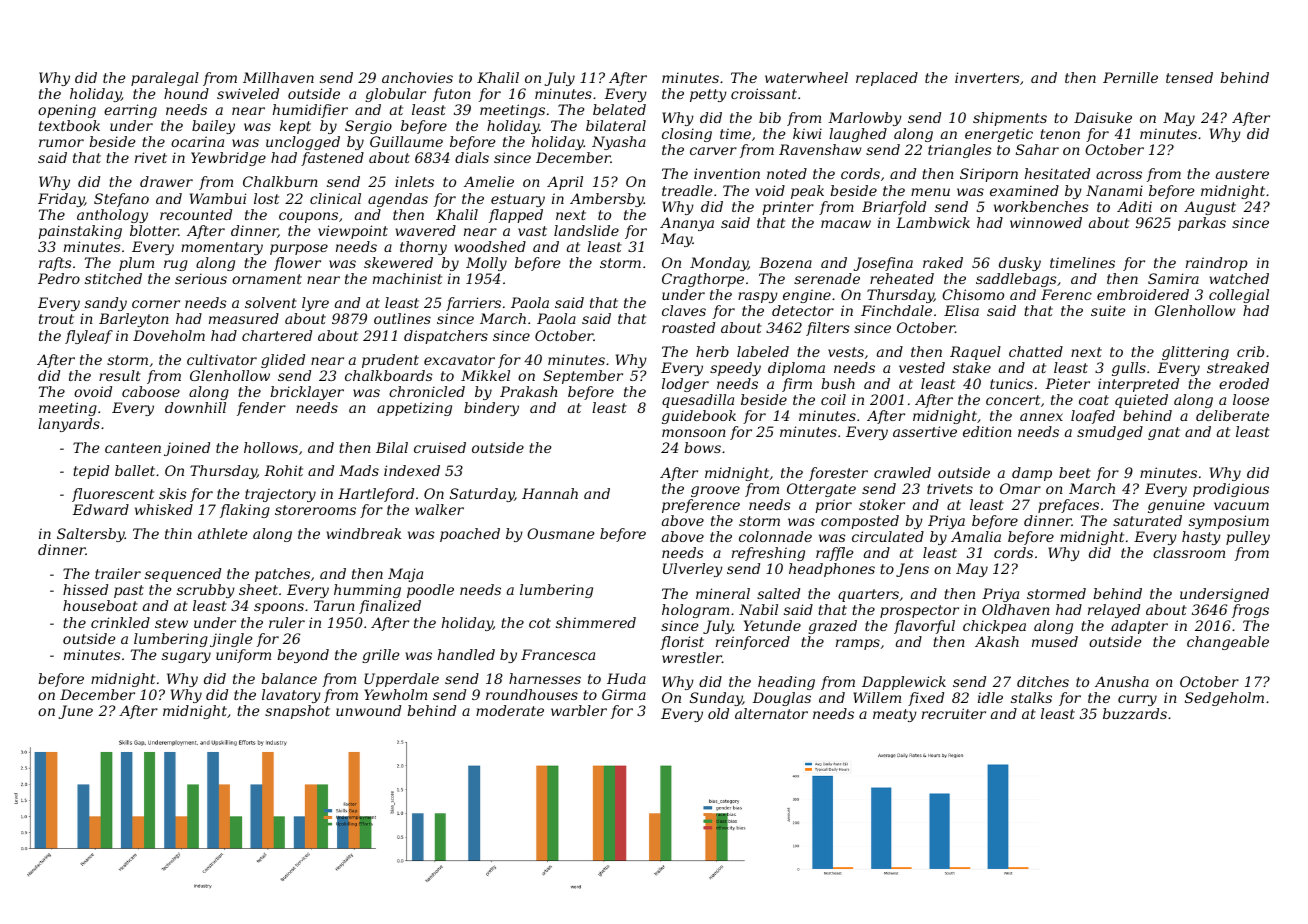 The image size is (1308, 924). Describe the element at coordinates (69, 425) in the page. I see `lanyards` at that location.
